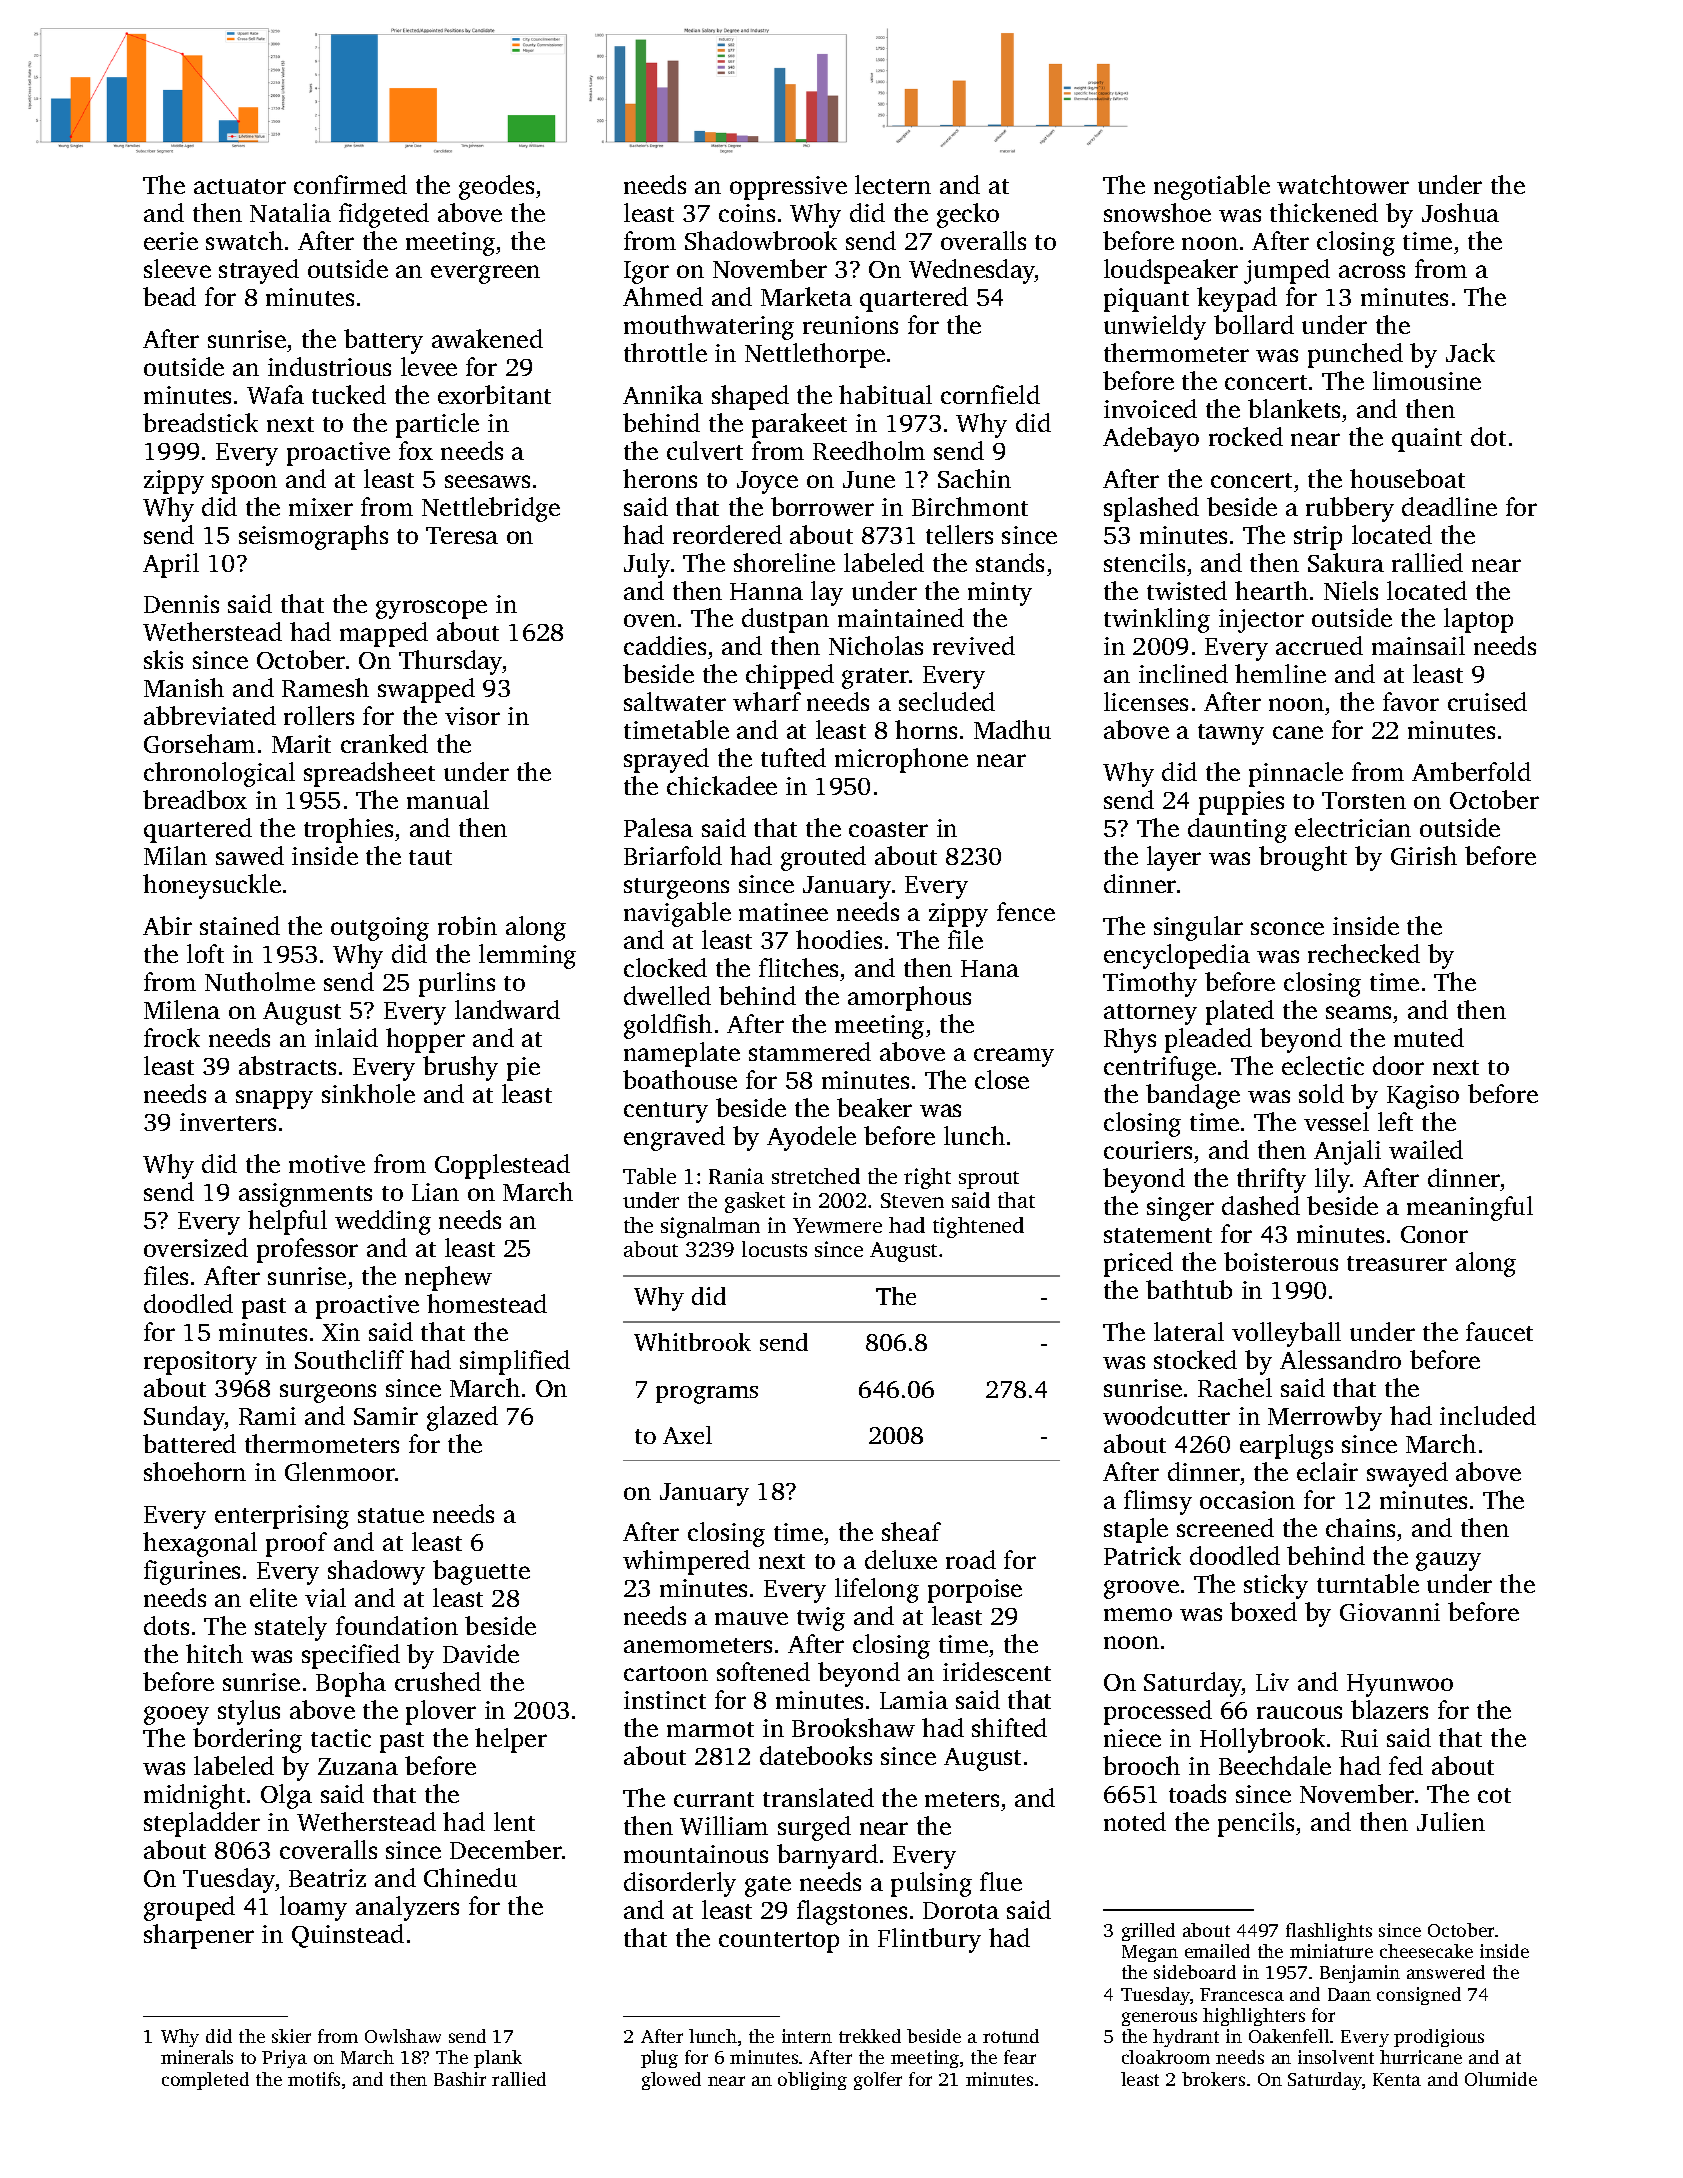 The height and width of the page is (2178, 1683). What do you see at coordinates (1325, 1418) in the page?
I see `Merrowby` at bounding box center [1325, 1418].
